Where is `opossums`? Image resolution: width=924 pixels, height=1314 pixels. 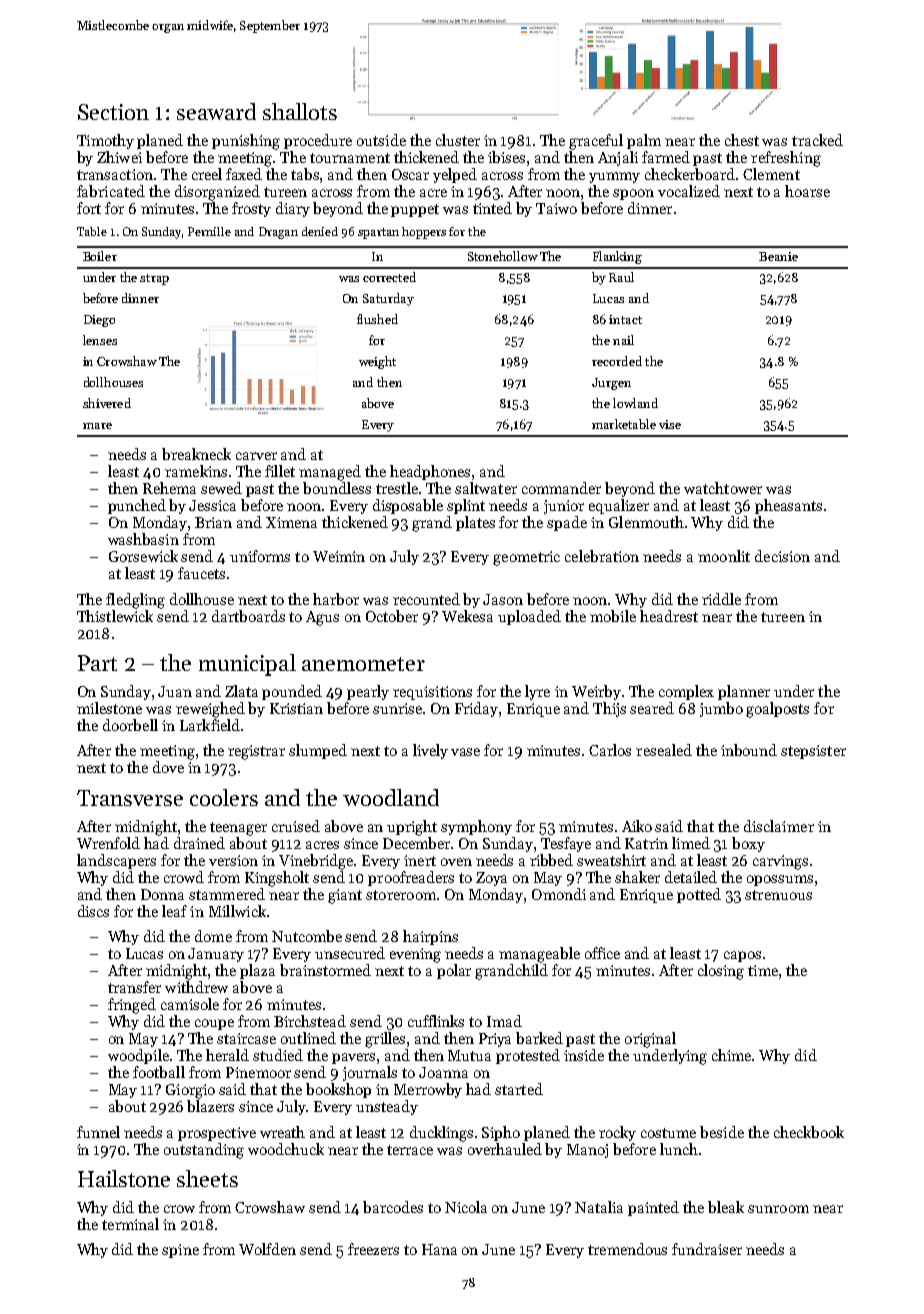 opossums is located at coordinates (780, 880).
